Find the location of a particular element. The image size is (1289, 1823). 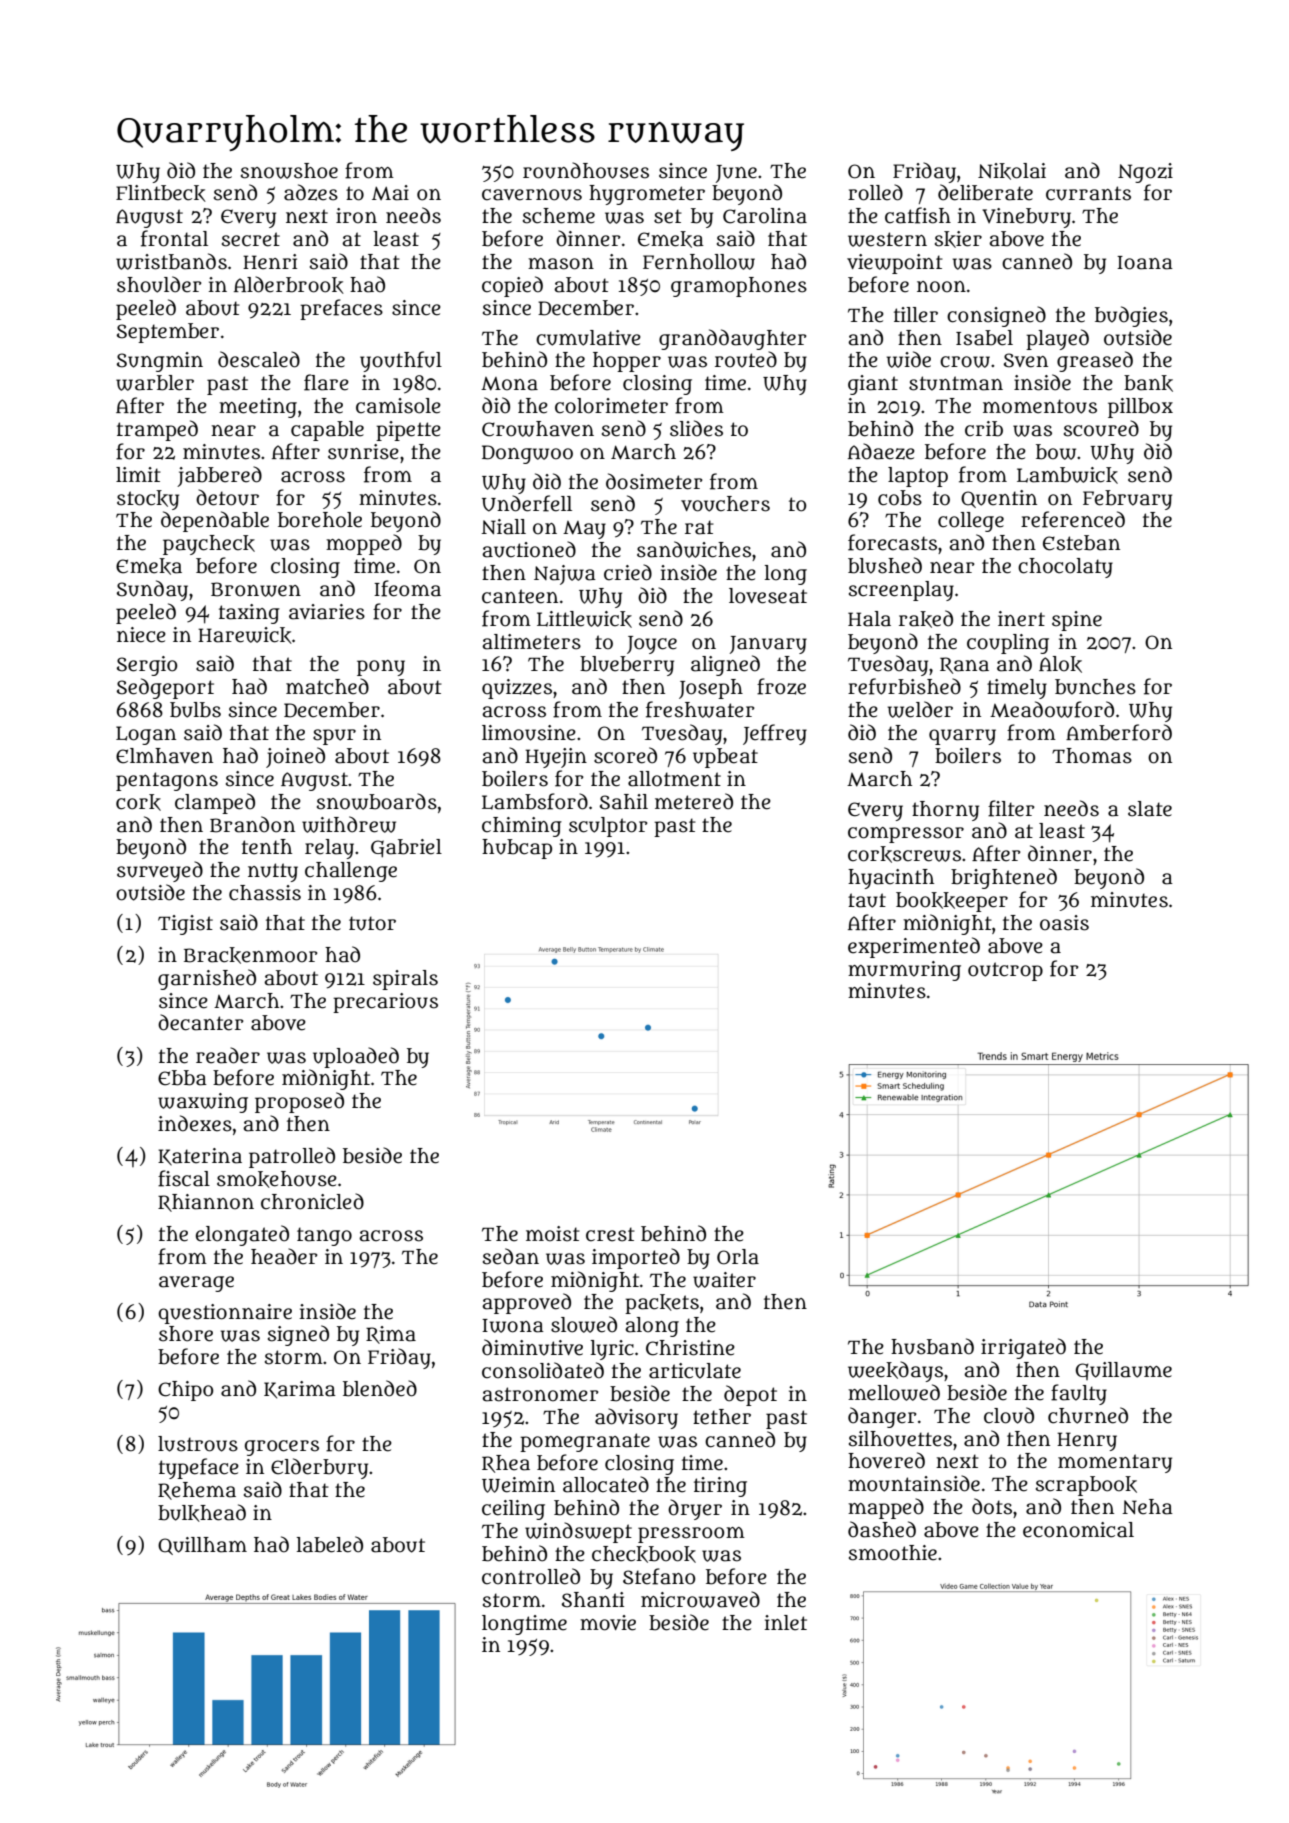

Sungmin is located at coordinates (160, 362).
